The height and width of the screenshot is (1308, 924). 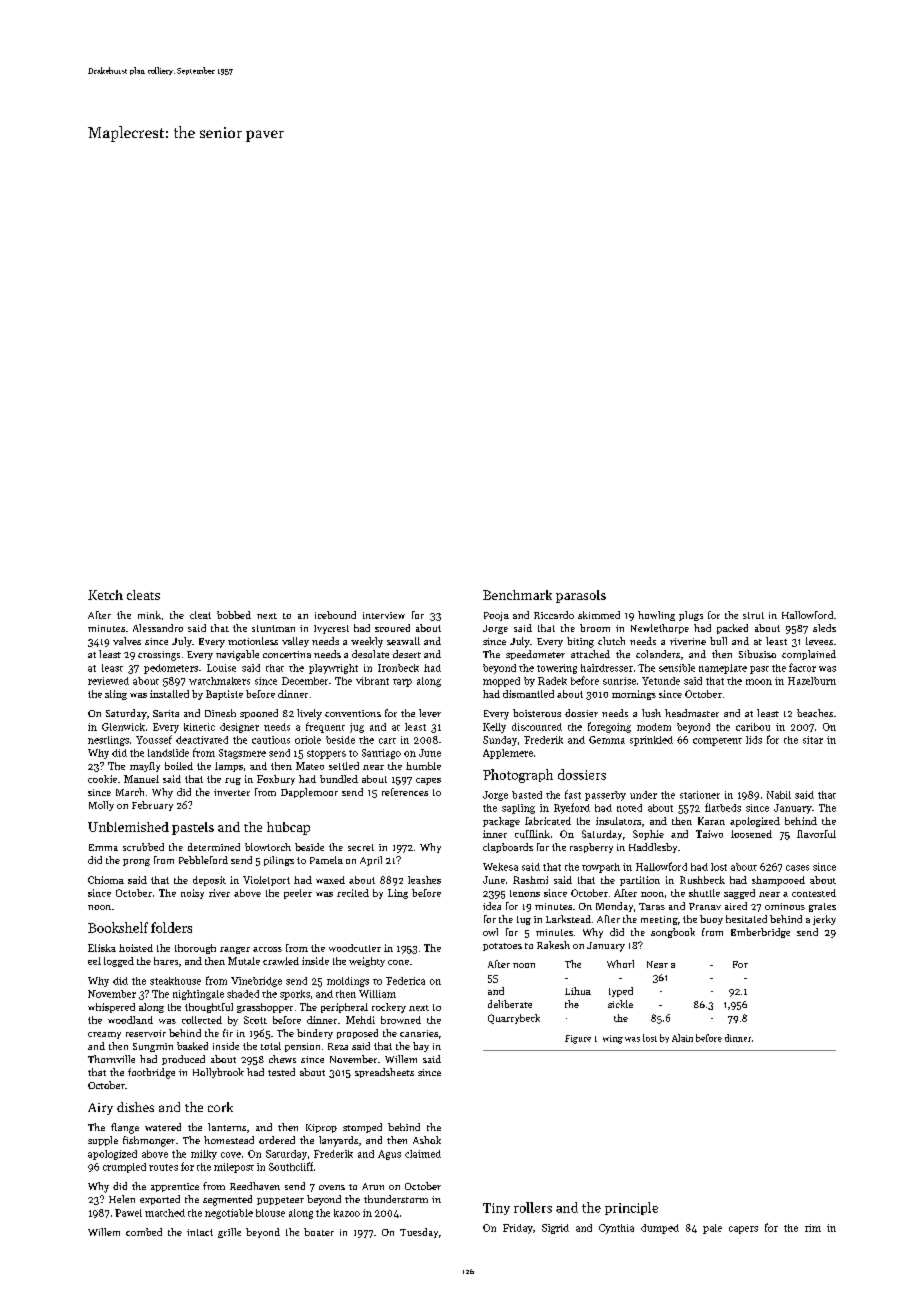 I want to click on Tuesday, so click(x=419, y=1233).
